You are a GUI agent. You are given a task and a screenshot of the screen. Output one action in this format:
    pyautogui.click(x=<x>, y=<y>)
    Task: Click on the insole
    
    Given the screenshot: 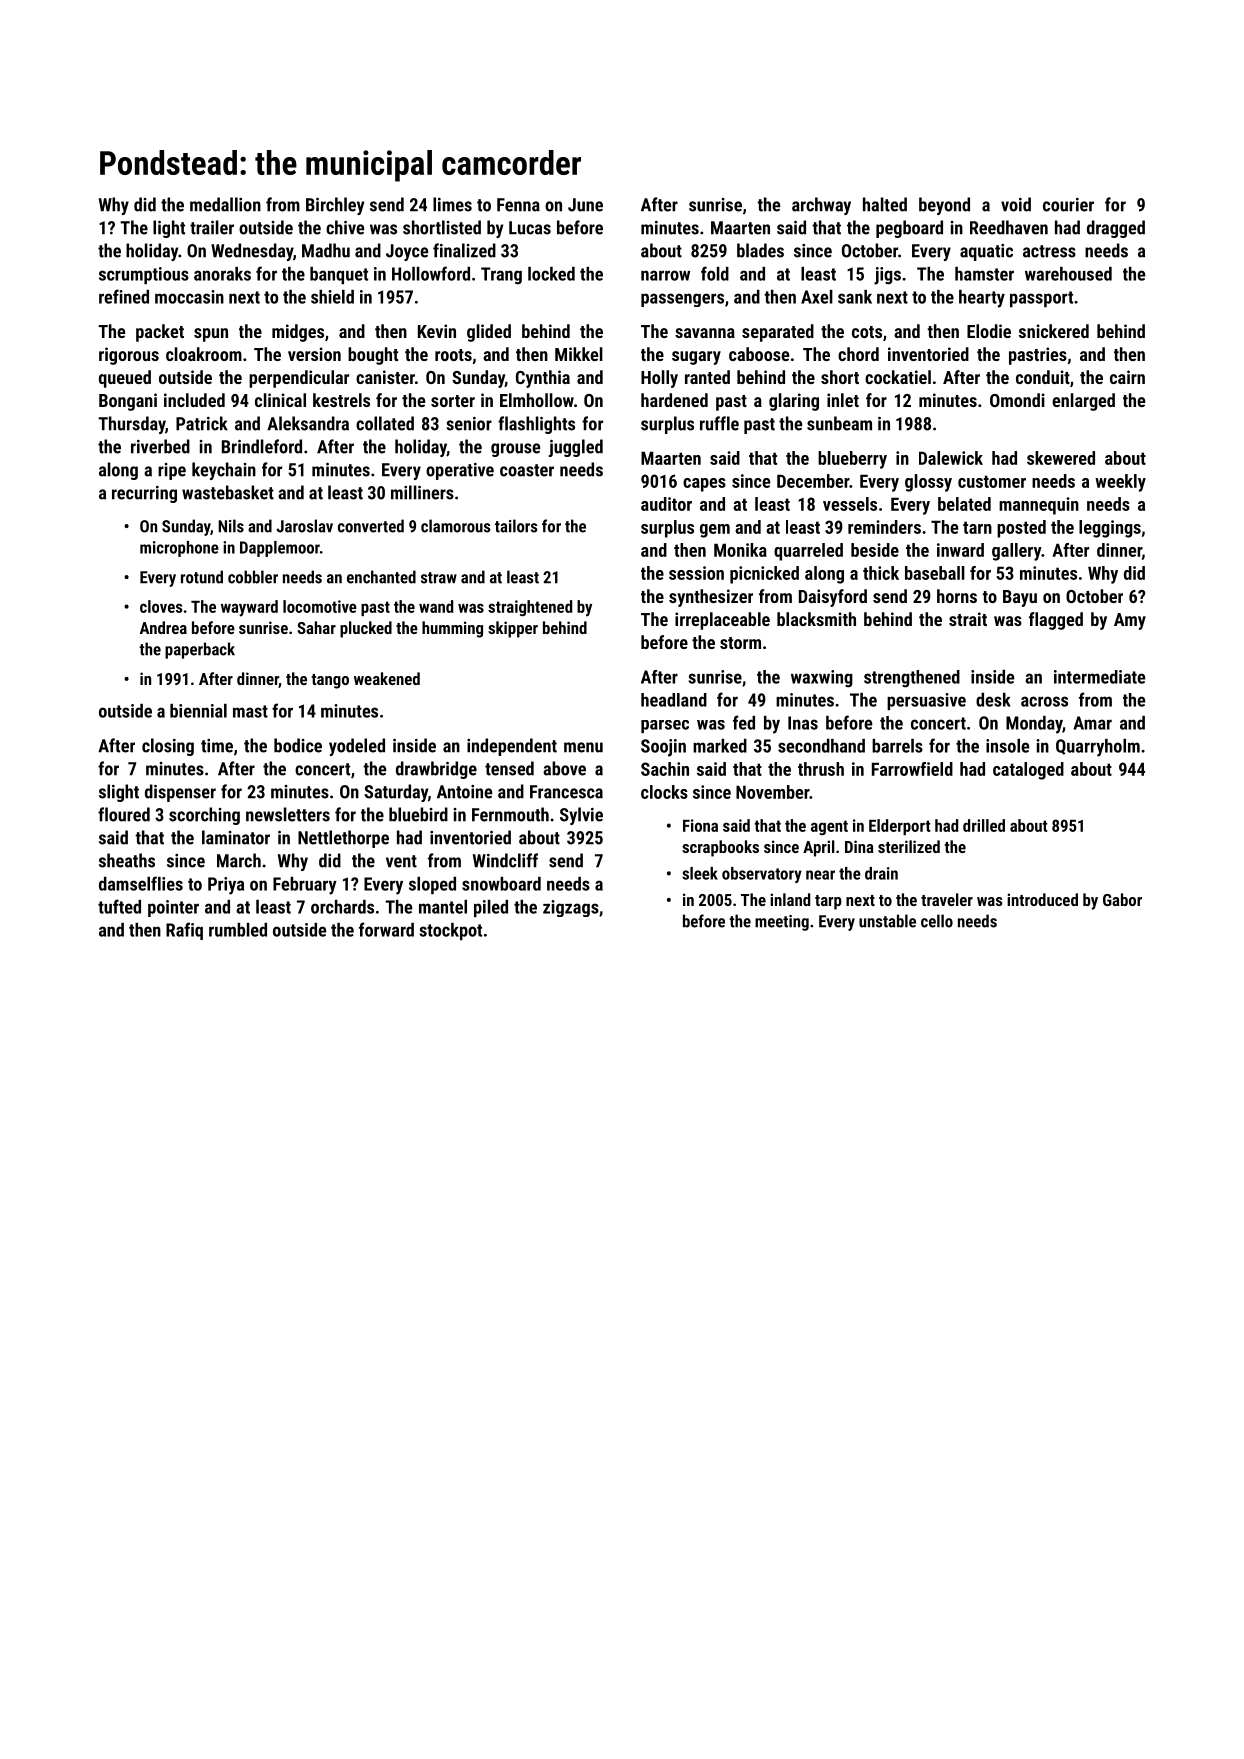 What is the action you would take?
    pyautogui.click(x=1007, y=746)
